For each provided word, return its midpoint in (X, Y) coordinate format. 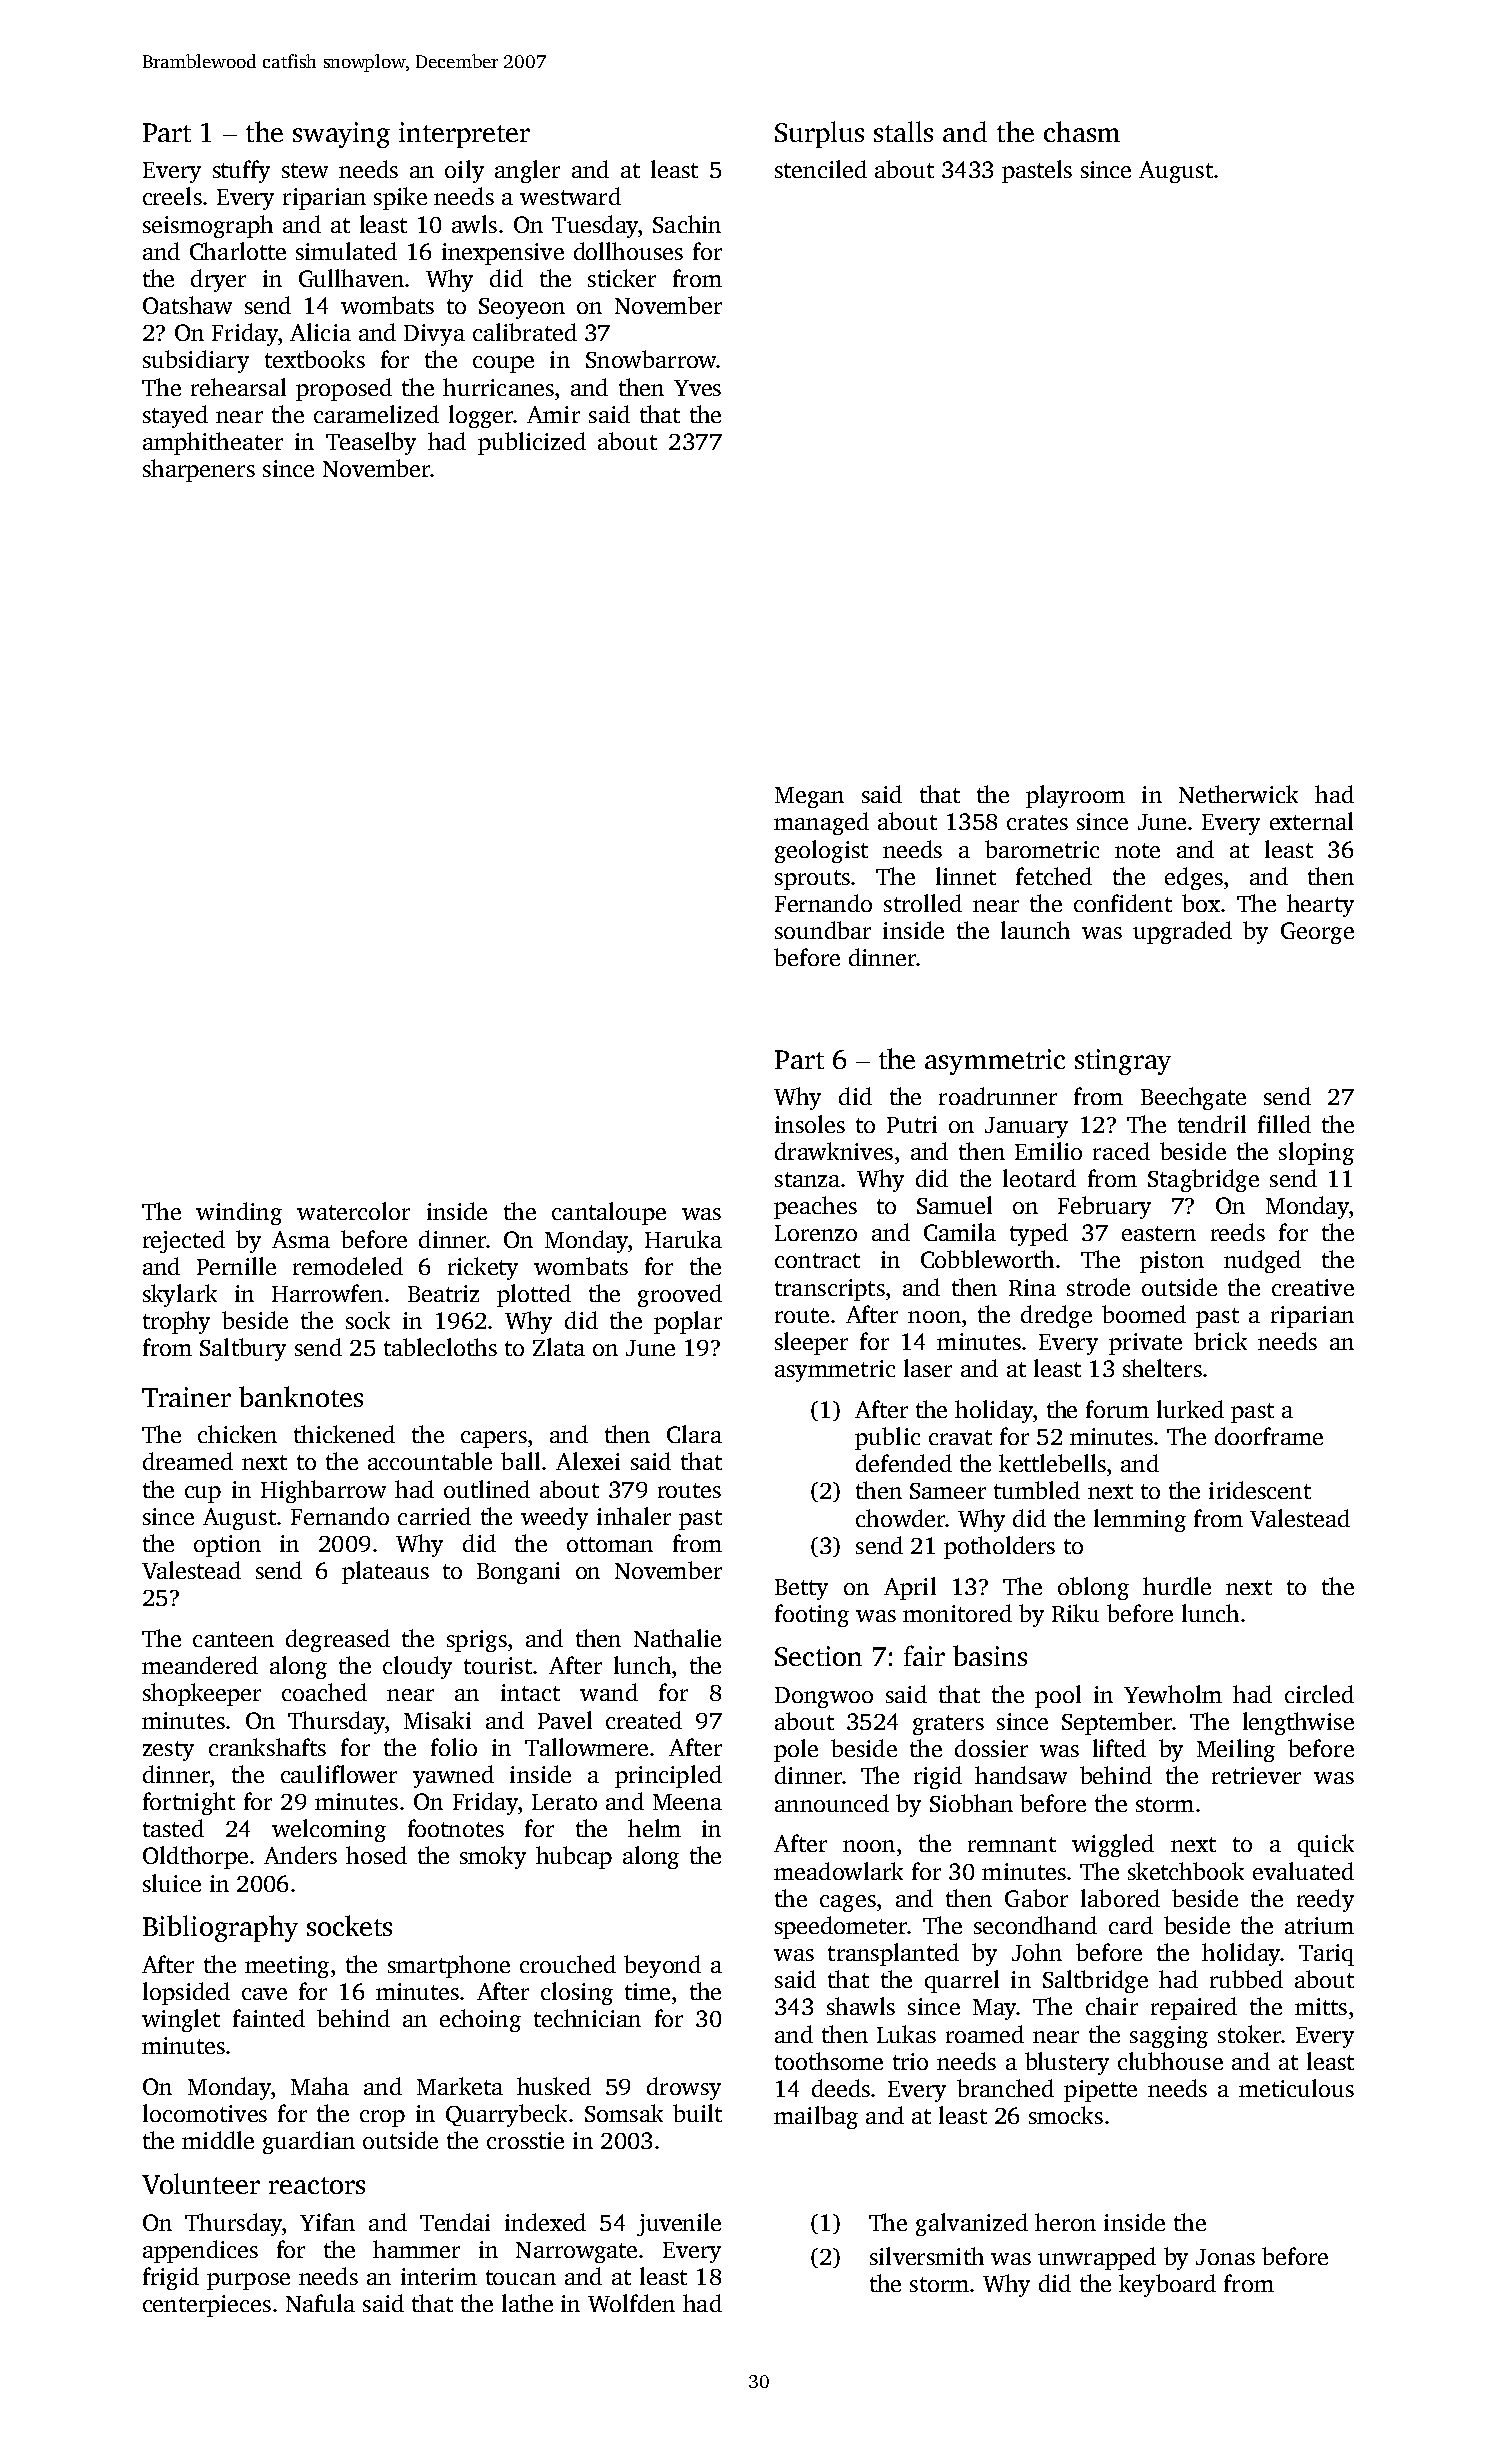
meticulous (1296, 2088)
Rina (1032, 1287)
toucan (521, 2277)
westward (570, 196)
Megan (809, 797)
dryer (218, 280)
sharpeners (199, 470)
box (1201, 903)
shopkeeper (202, 1694)
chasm (1082, 131)
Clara (694, 1434)
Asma (301, 1239)
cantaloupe (609, 1213)
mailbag (816, 2117)
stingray (1123, 1062)
